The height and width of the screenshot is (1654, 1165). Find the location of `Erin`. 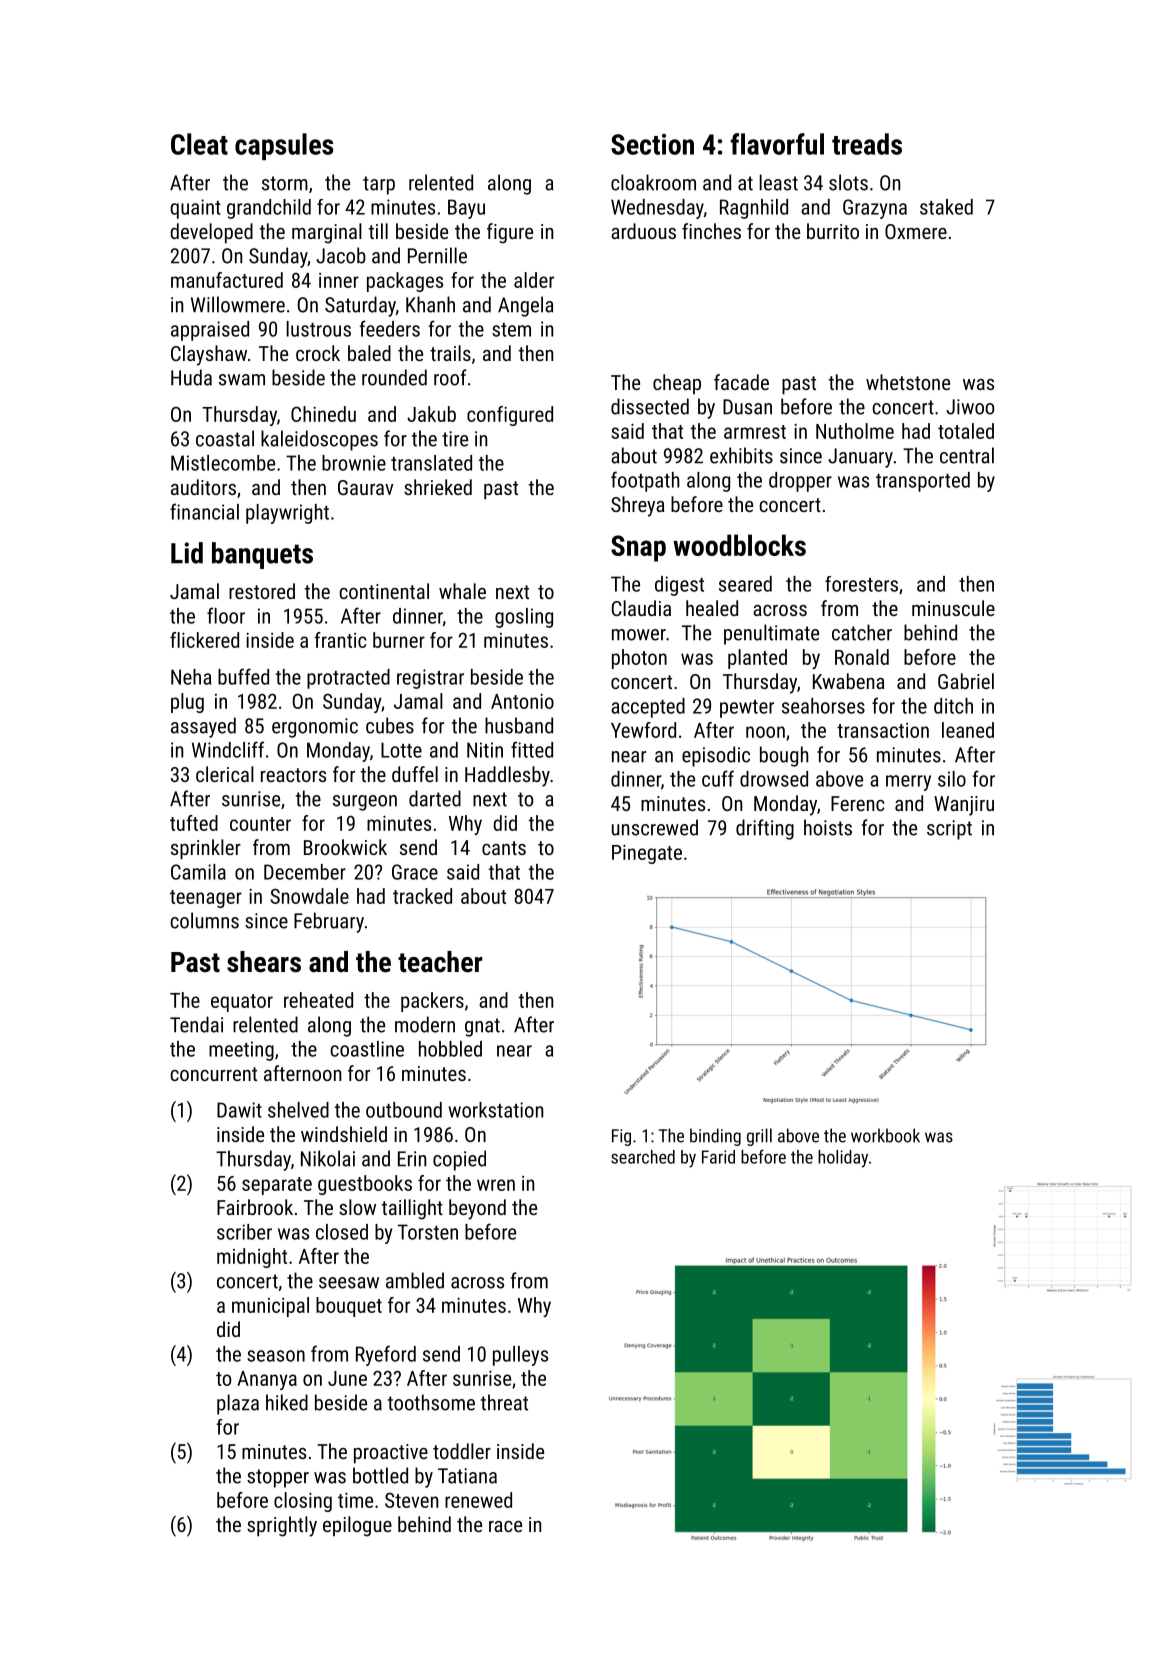

Erin is located at coordinates (412, 1159).
